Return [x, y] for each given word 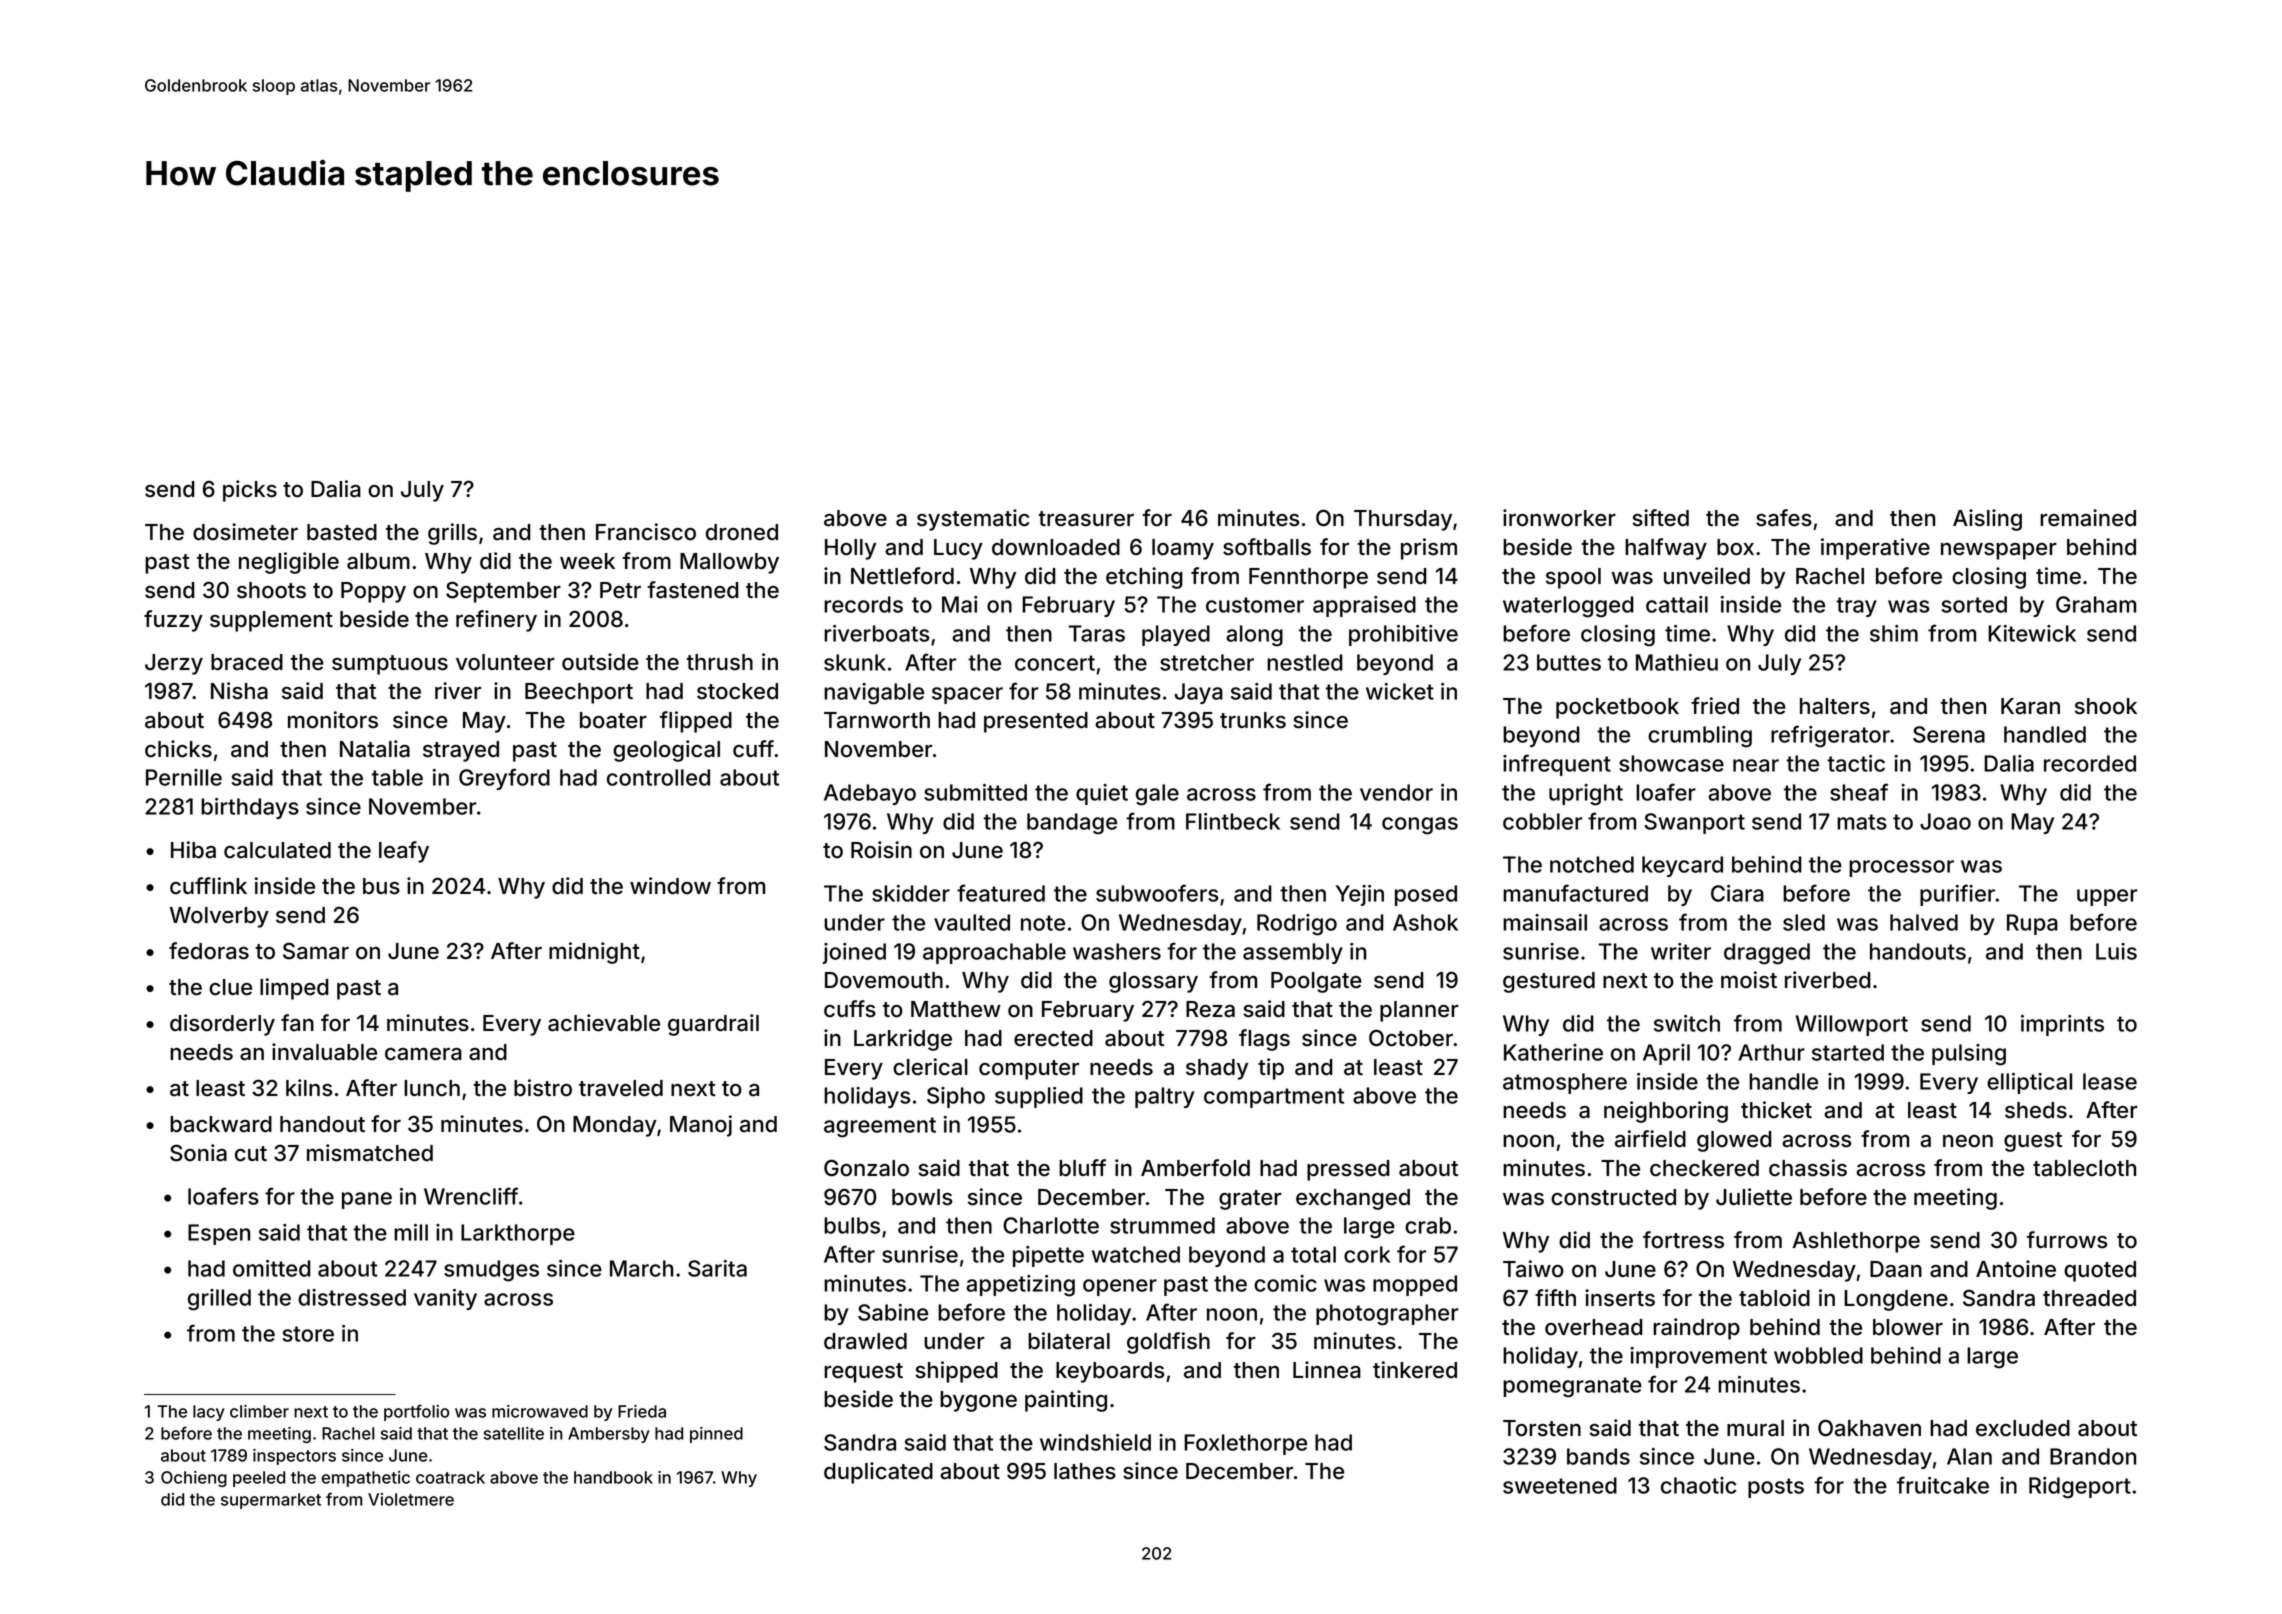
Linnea [1327, 1370]
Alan [1969, 1456]
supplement [271, 621]
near [1756, 765]
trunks [1253, 720]
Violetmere [411, 1499]
